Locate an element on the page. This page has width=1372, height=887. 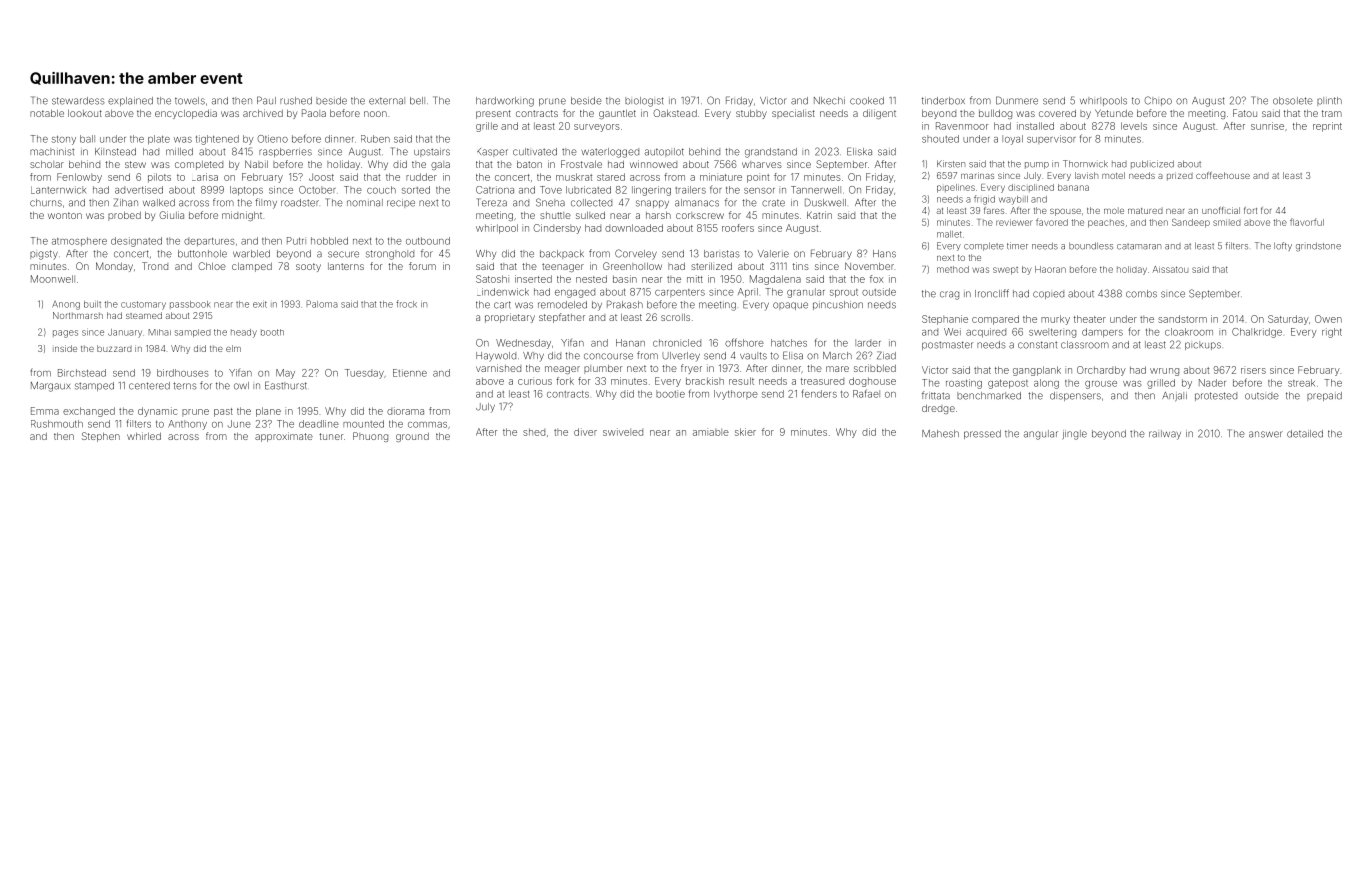
coffeehouse is located at coordinates (1223, 175).
